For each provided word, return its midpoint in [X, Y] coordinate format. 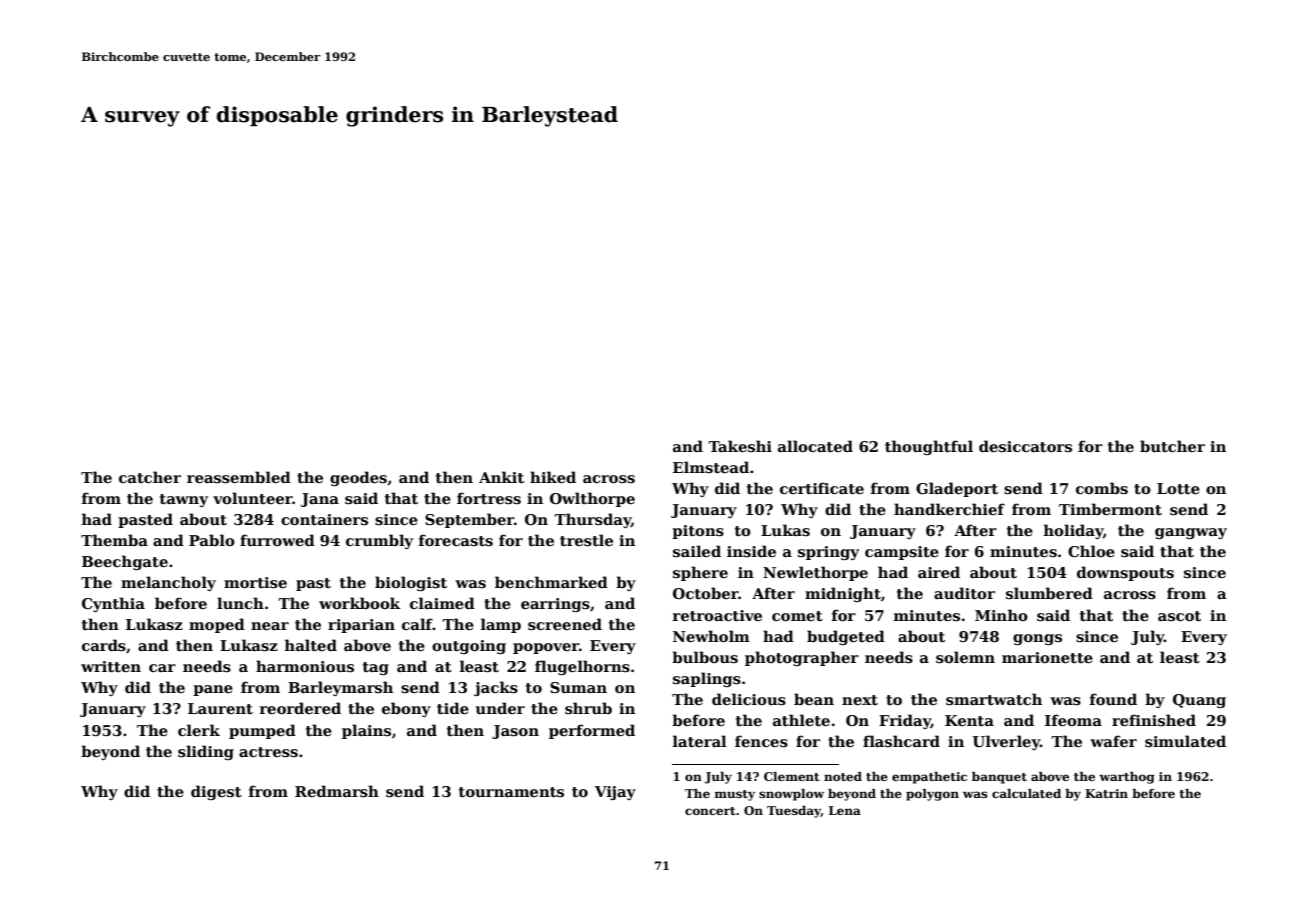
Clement [792, 776]
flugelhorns [582, 667]
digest [216, 792]
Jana [320, 500]
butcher [1172, 446]
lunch [240, 603]
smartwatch [994, 699]
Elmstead [711, 467]
